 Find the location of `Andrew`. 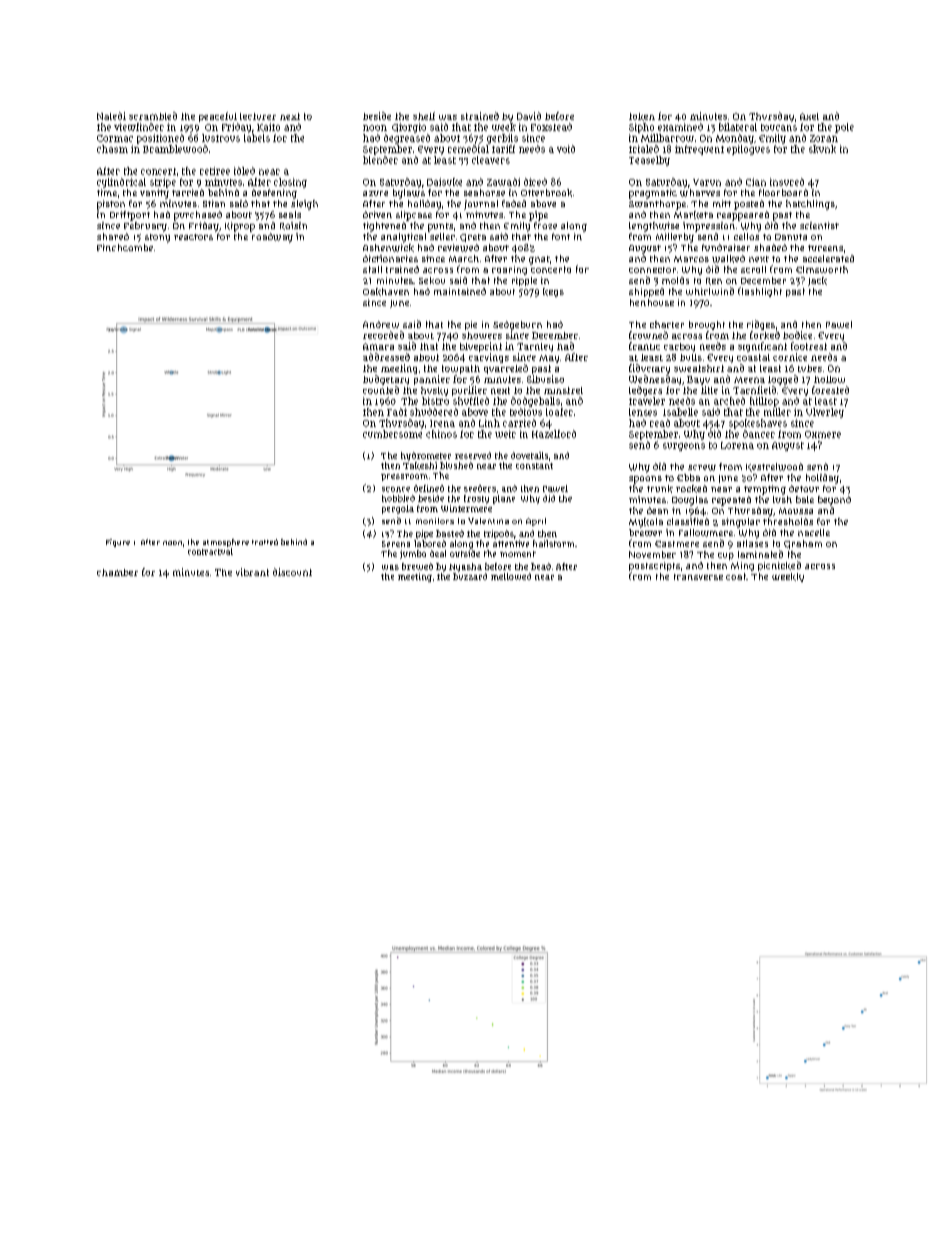

Andrew is located at coordinates (381, 324).
